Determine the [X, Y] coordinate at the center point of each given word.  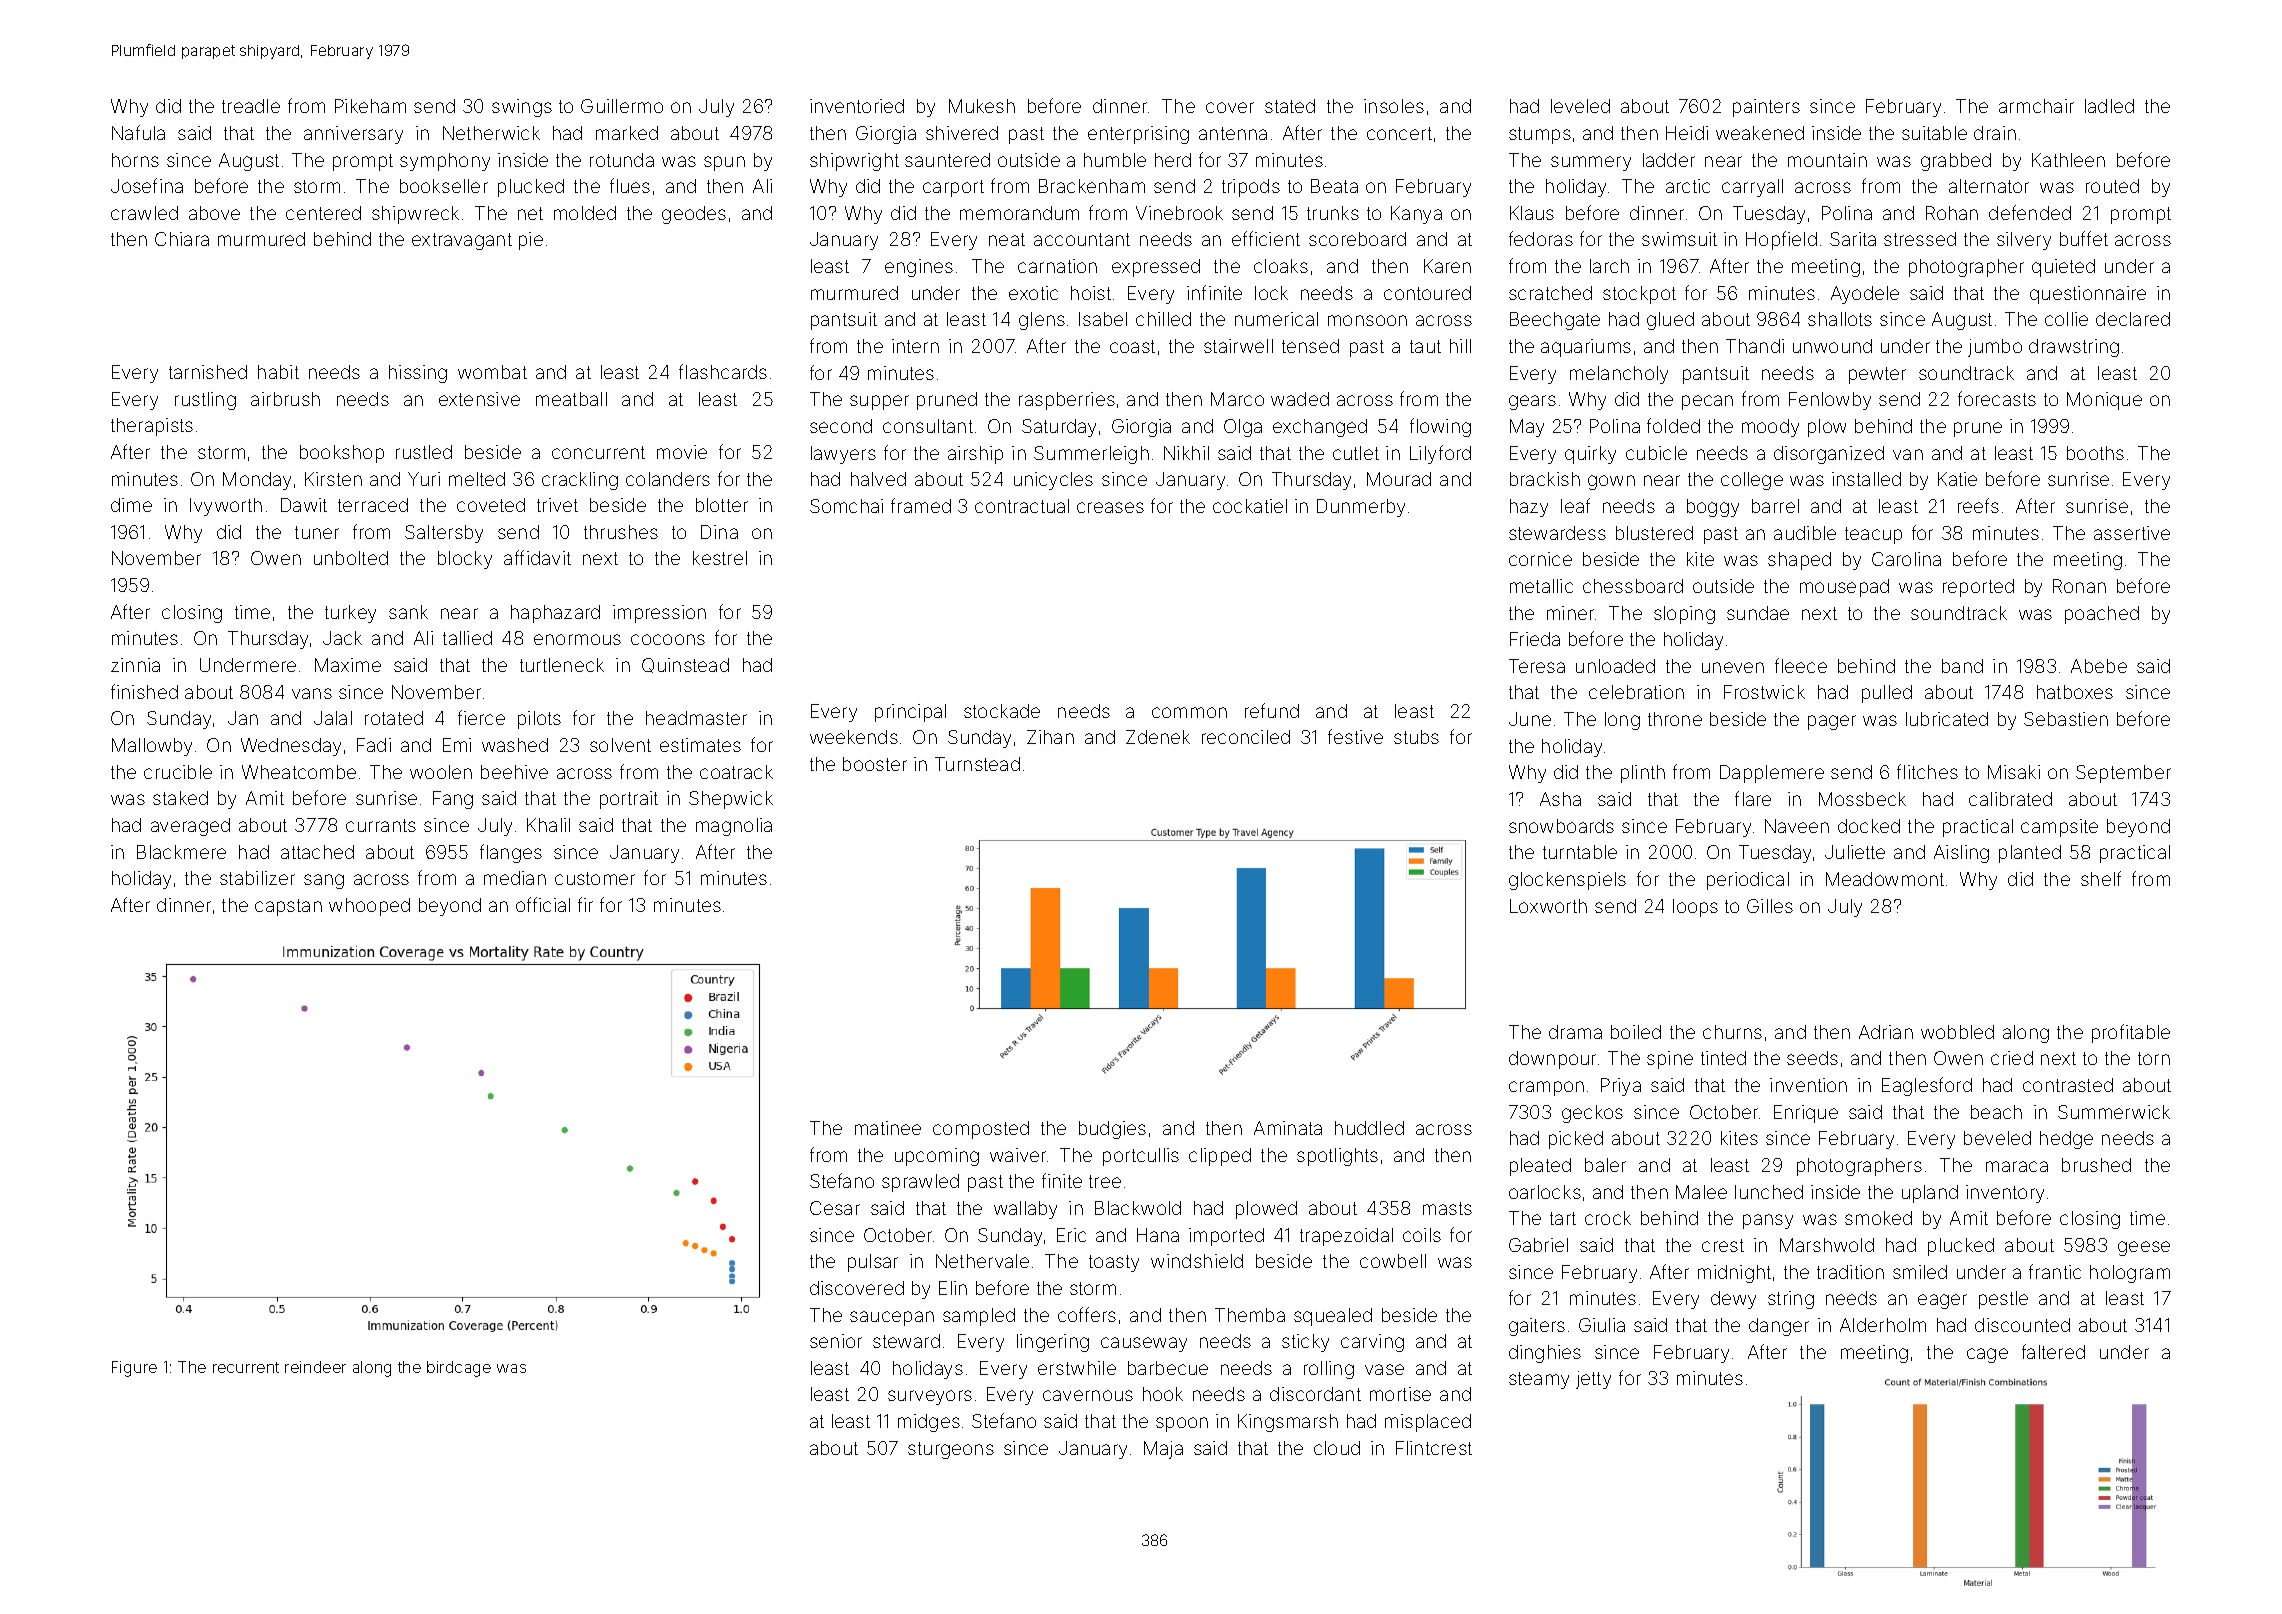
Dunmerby [1361, 508]
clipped [1220, 1157]
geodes [694, 215]
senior [836, 1341]
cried [2012, 1058]
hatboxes [2075, 692]
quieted [2063, 268]
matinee [888, 1128]
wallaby [1025, 1210]
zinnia [135, 665]
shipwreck [415, 215]
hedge [2066, 1140]
